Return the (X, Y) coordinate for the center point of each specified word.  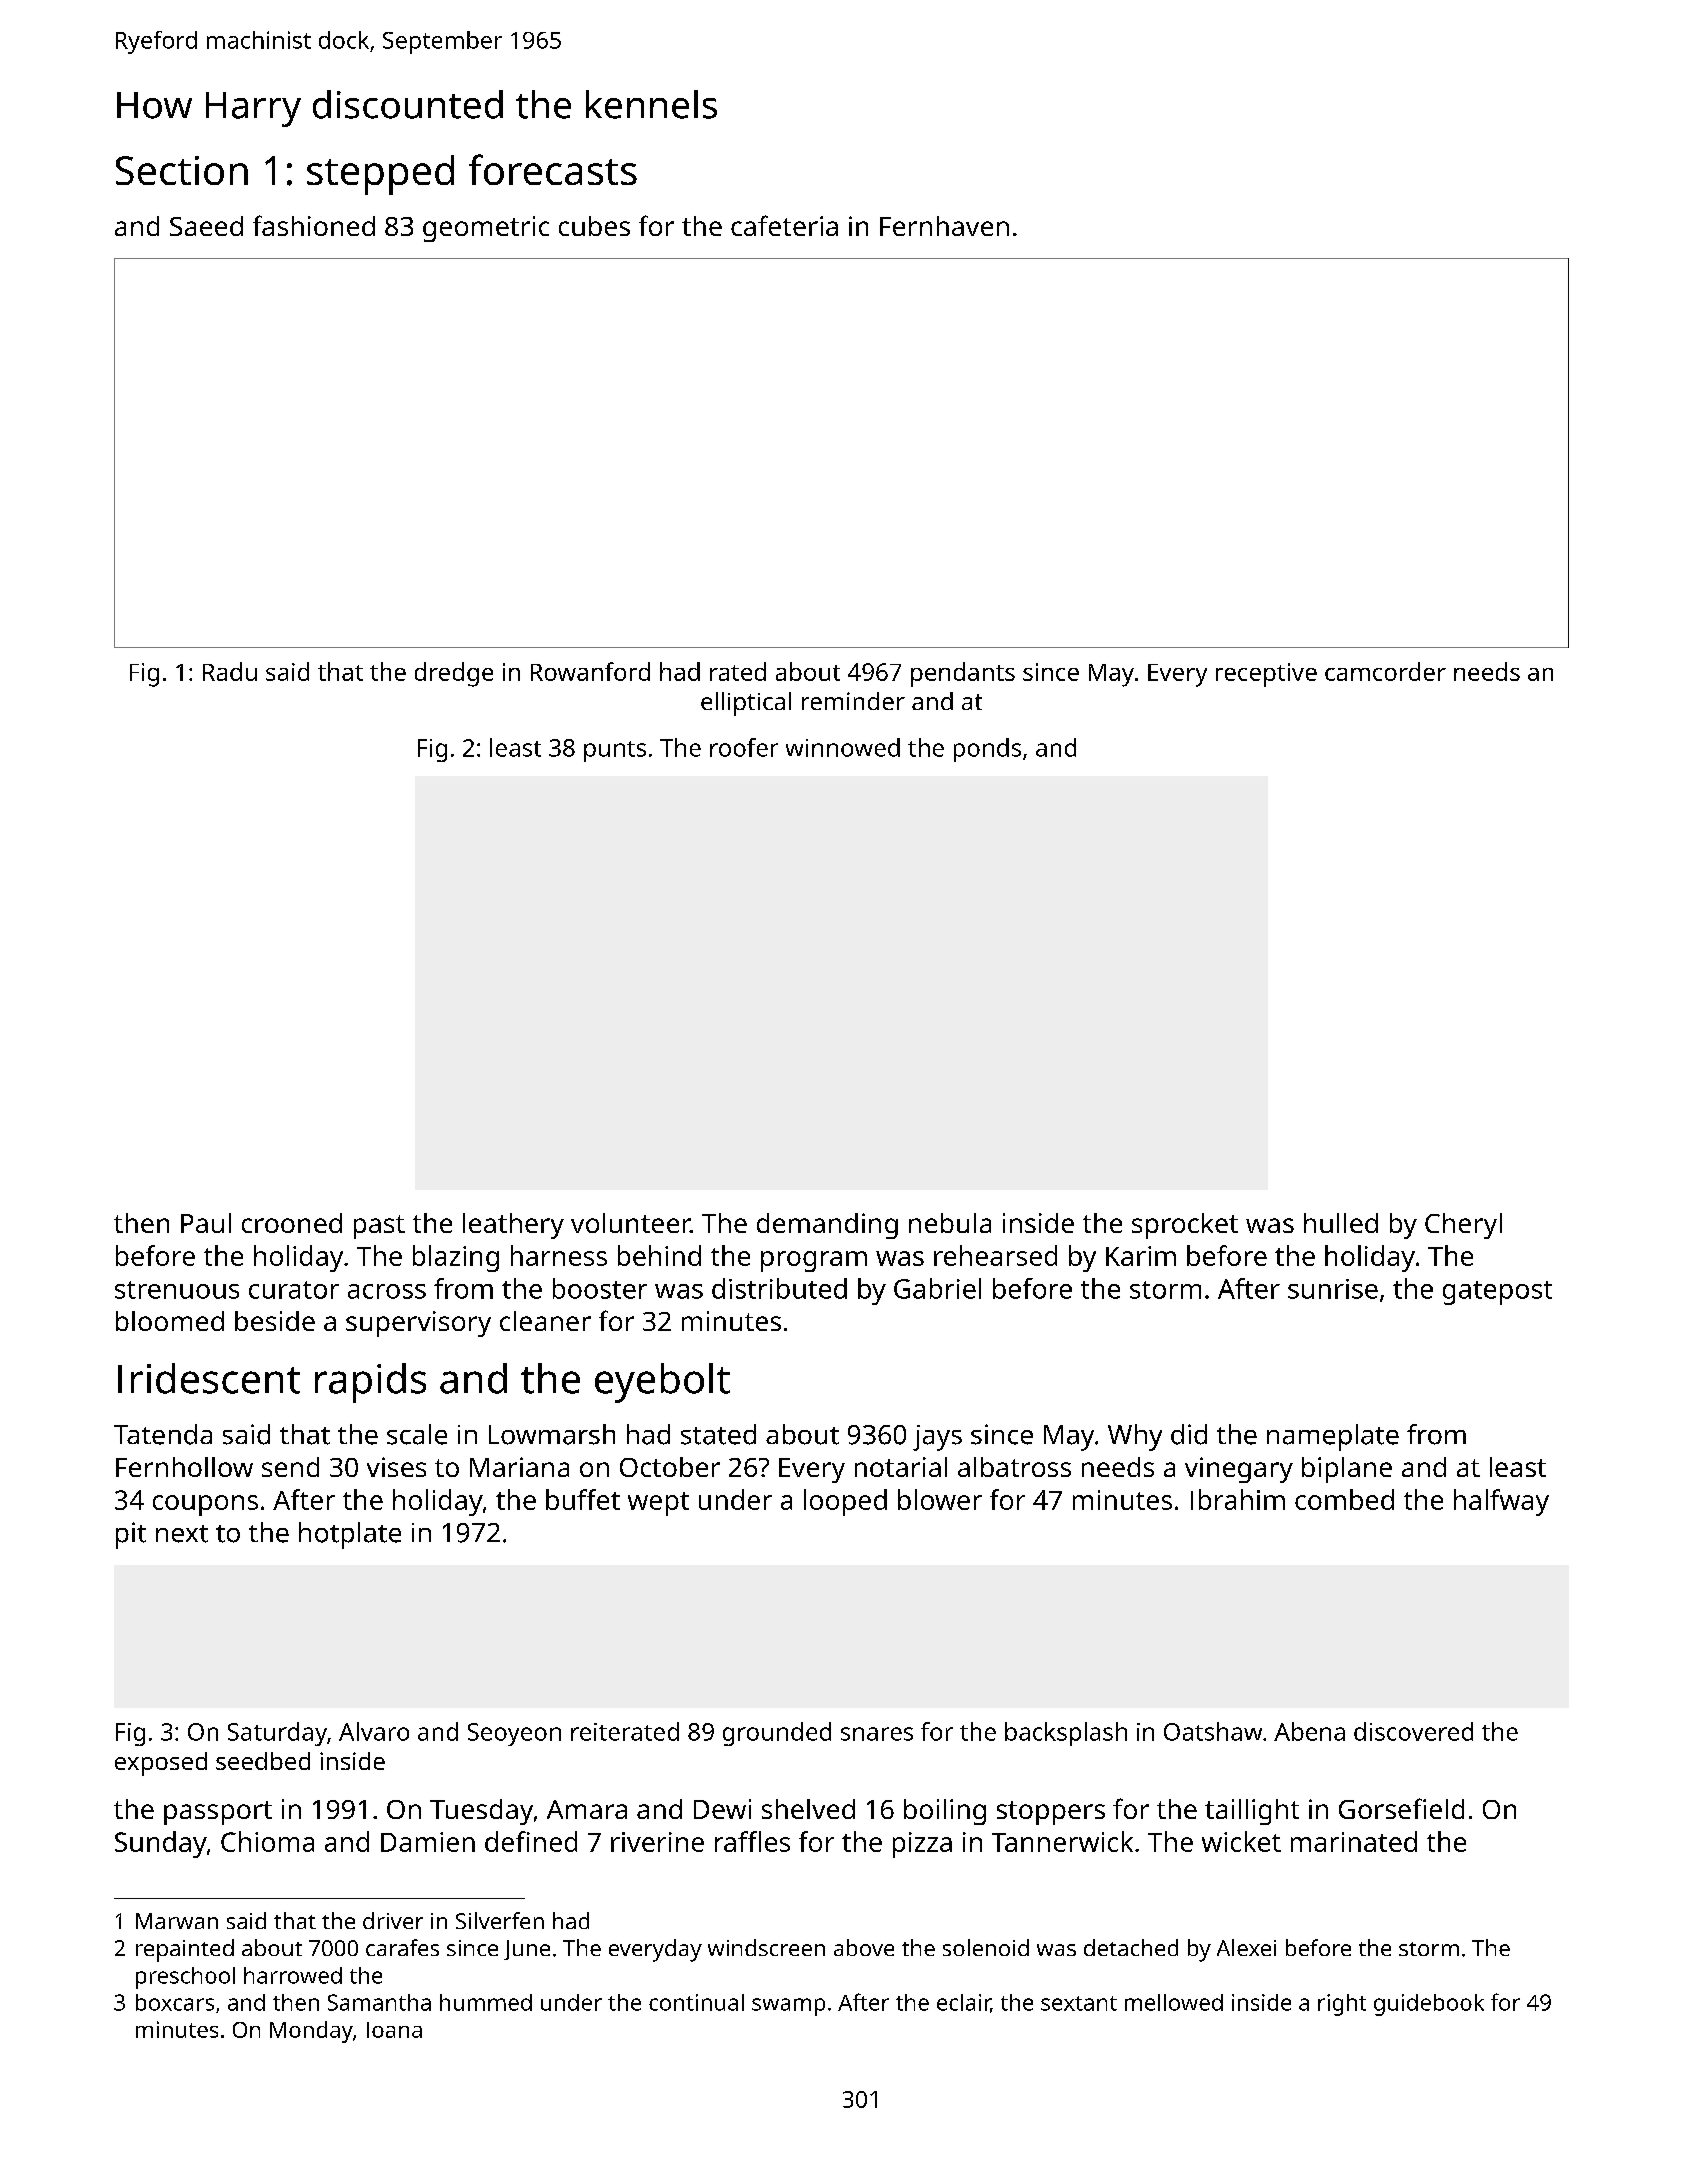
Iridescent (209, 1378)
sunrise (1333, 1289)
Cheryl (1463, 1226)
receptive (1266, 675)
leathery (513, 1226)
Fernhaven (944, 226)
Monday (311, 2032)
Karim (1141, 1256)
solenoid (986, 1947)
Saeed (206, 226)
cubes (594, 226)
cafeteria (784, 225)
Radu (230, 671)
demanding (827, 1226)
